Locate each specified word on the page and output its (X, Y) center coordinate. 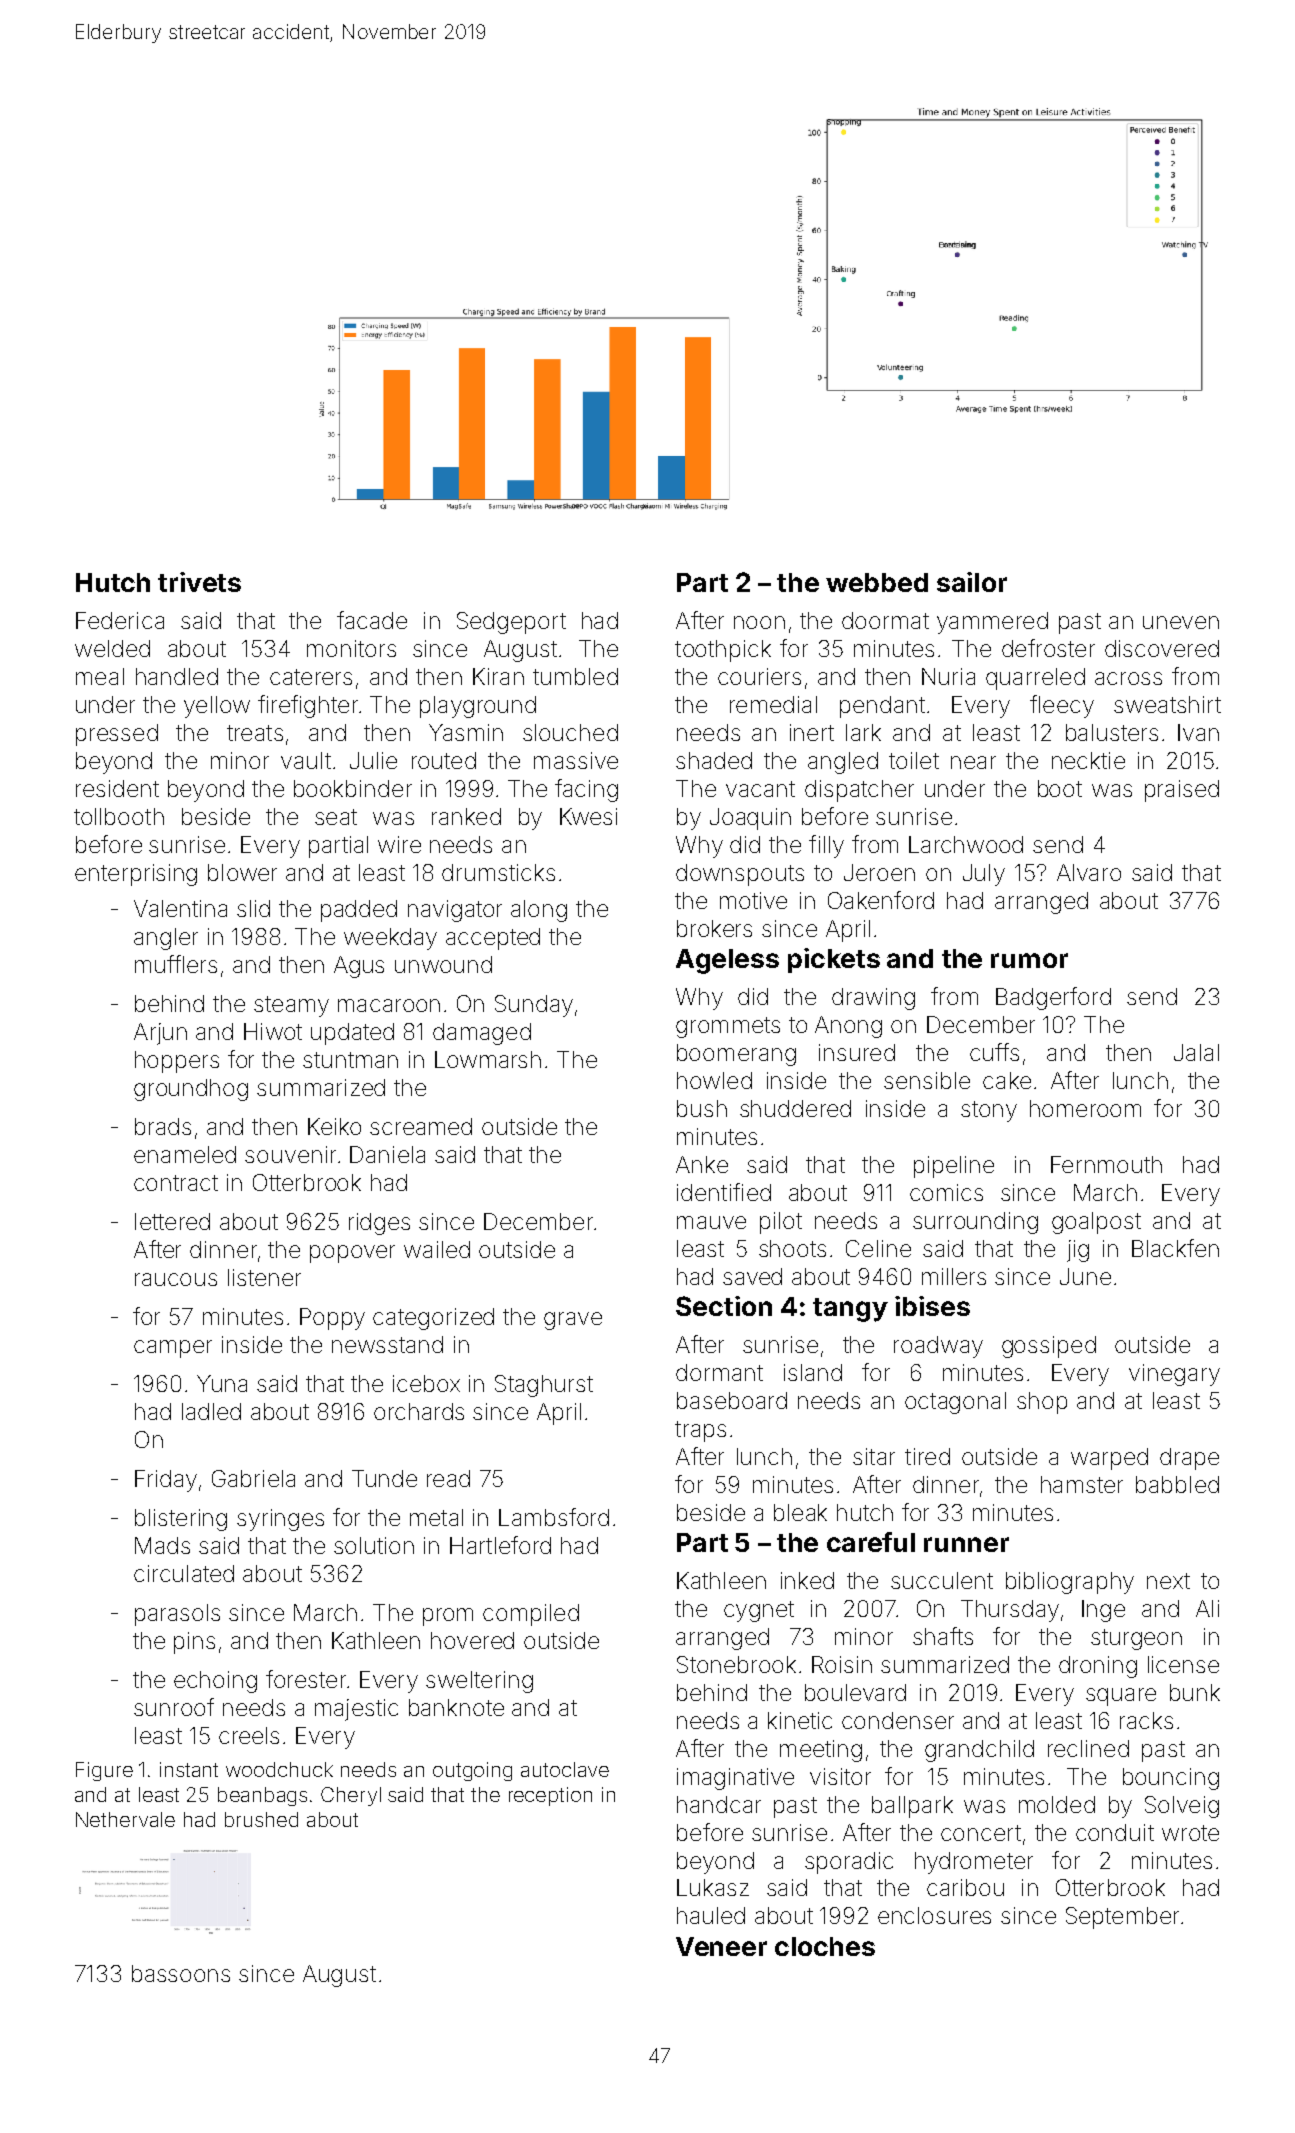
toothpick (723, 651)
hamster (1082, 1484)
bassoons (181, 1973)
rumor (1029, 960)
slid (253, 908)
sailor (972, 582)
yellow (217, 707)
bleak (800, 1512)
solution (374, 1545)
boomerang (736, 1055)
